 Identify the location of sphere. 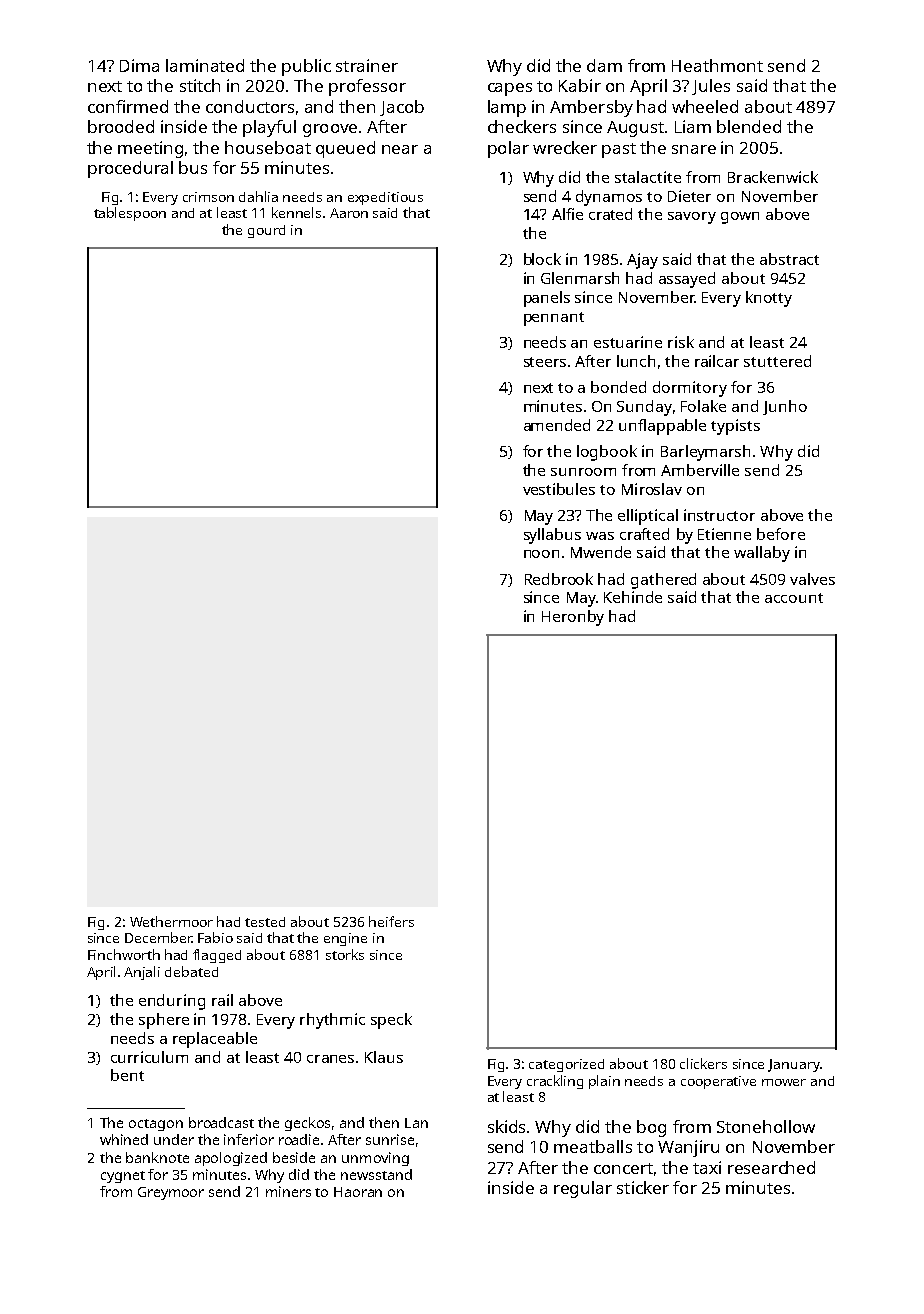
(164, 1021).
